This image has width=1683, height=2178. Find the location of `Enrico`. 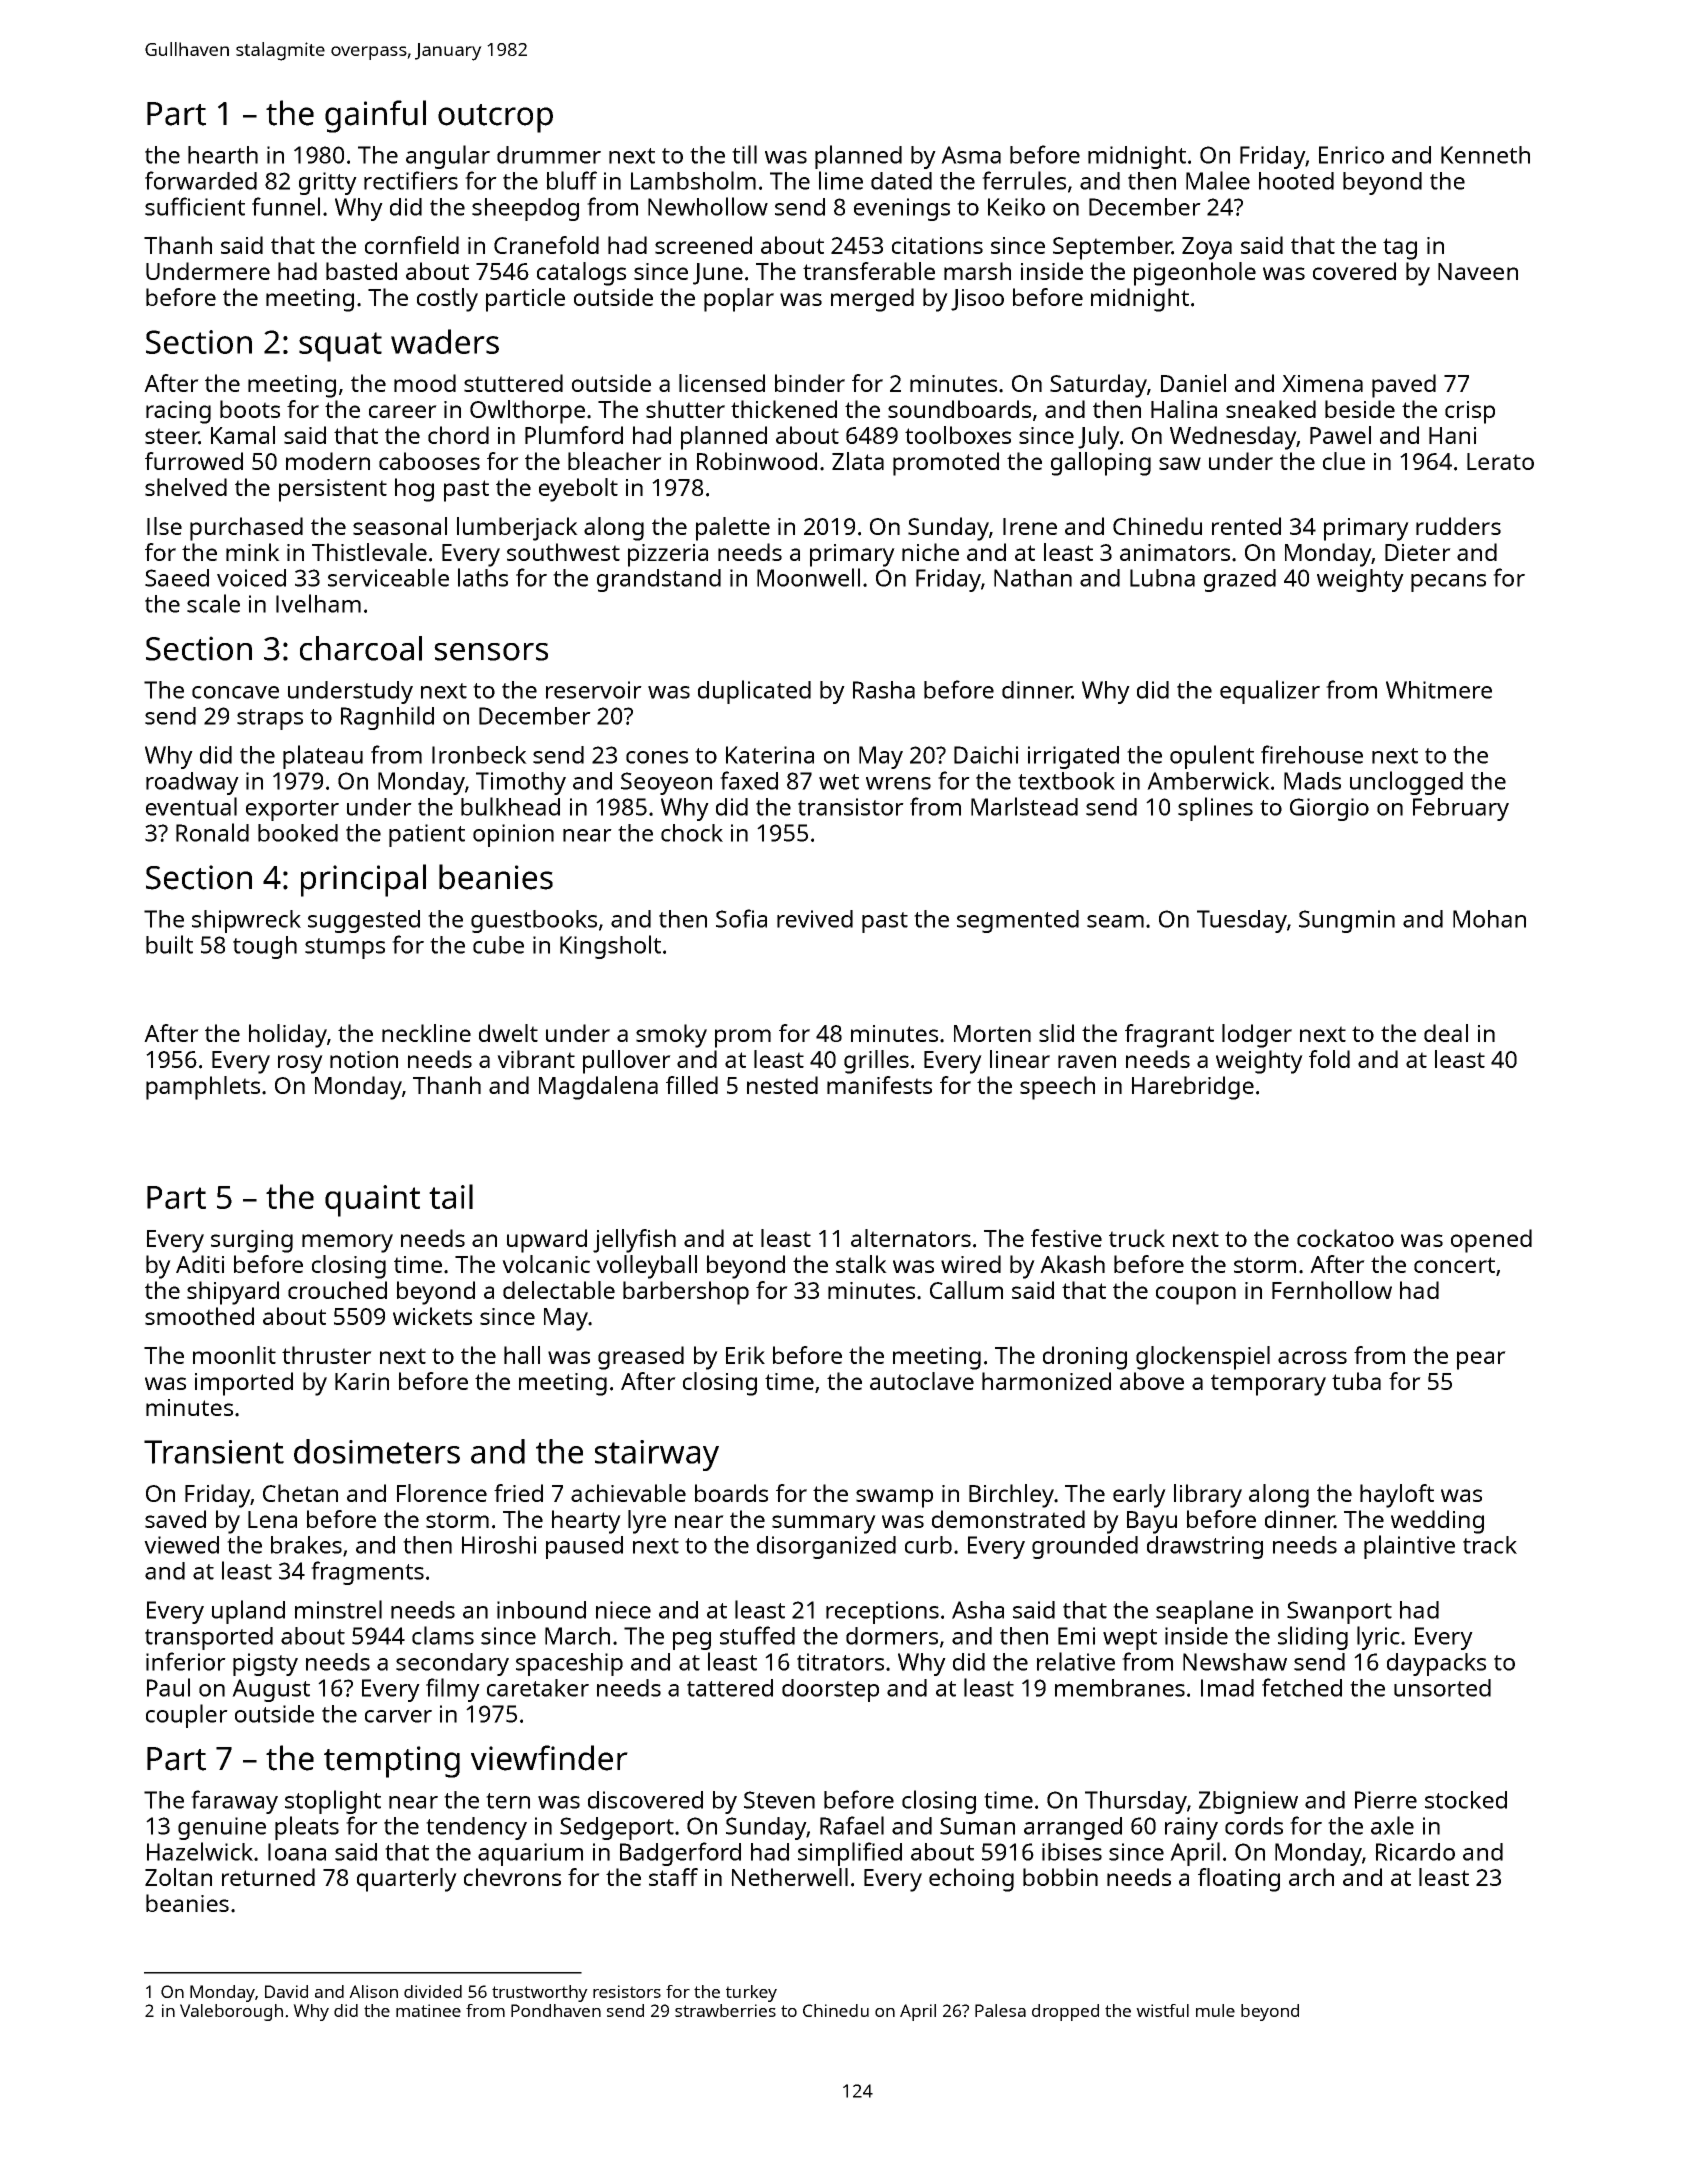

Enrico is located at coordinates (1351, 155).
